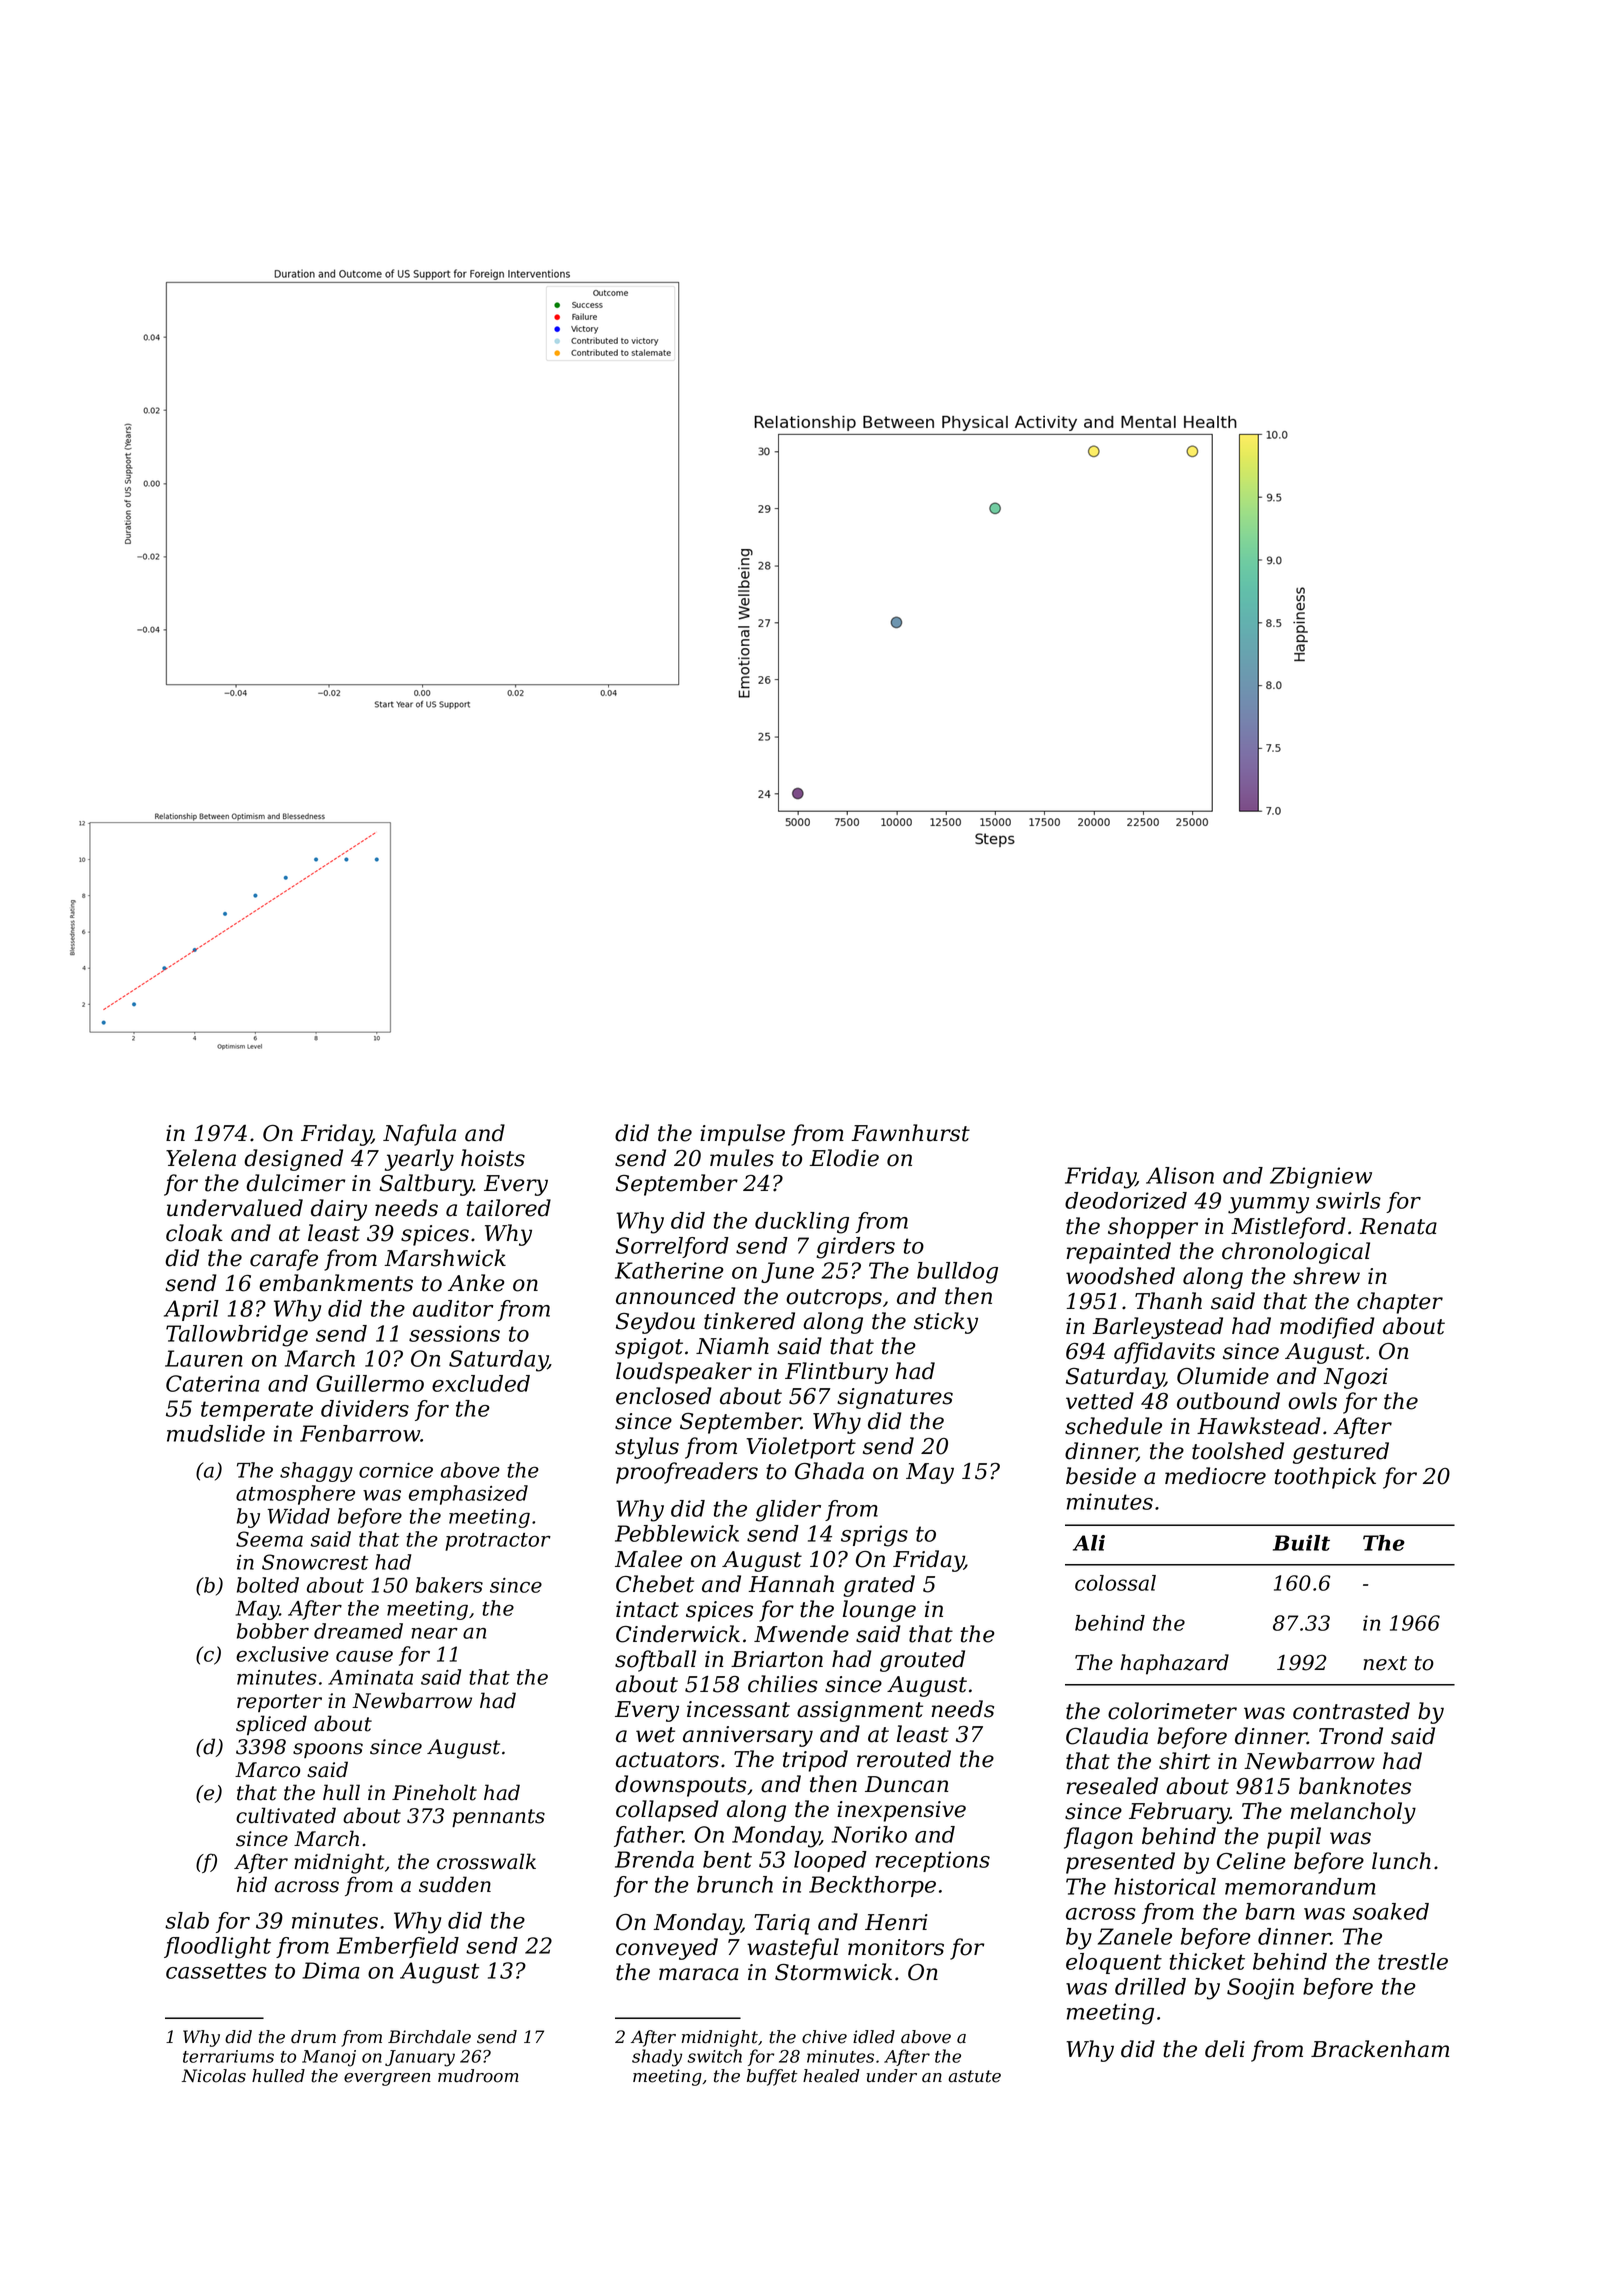 Image resolution: width=1620 pixels, height=2292 pixels. What do you see at coordinates (1223, 1376) in the screenshot?
I see `Olumide` at bounding box center [1223, 1376].
